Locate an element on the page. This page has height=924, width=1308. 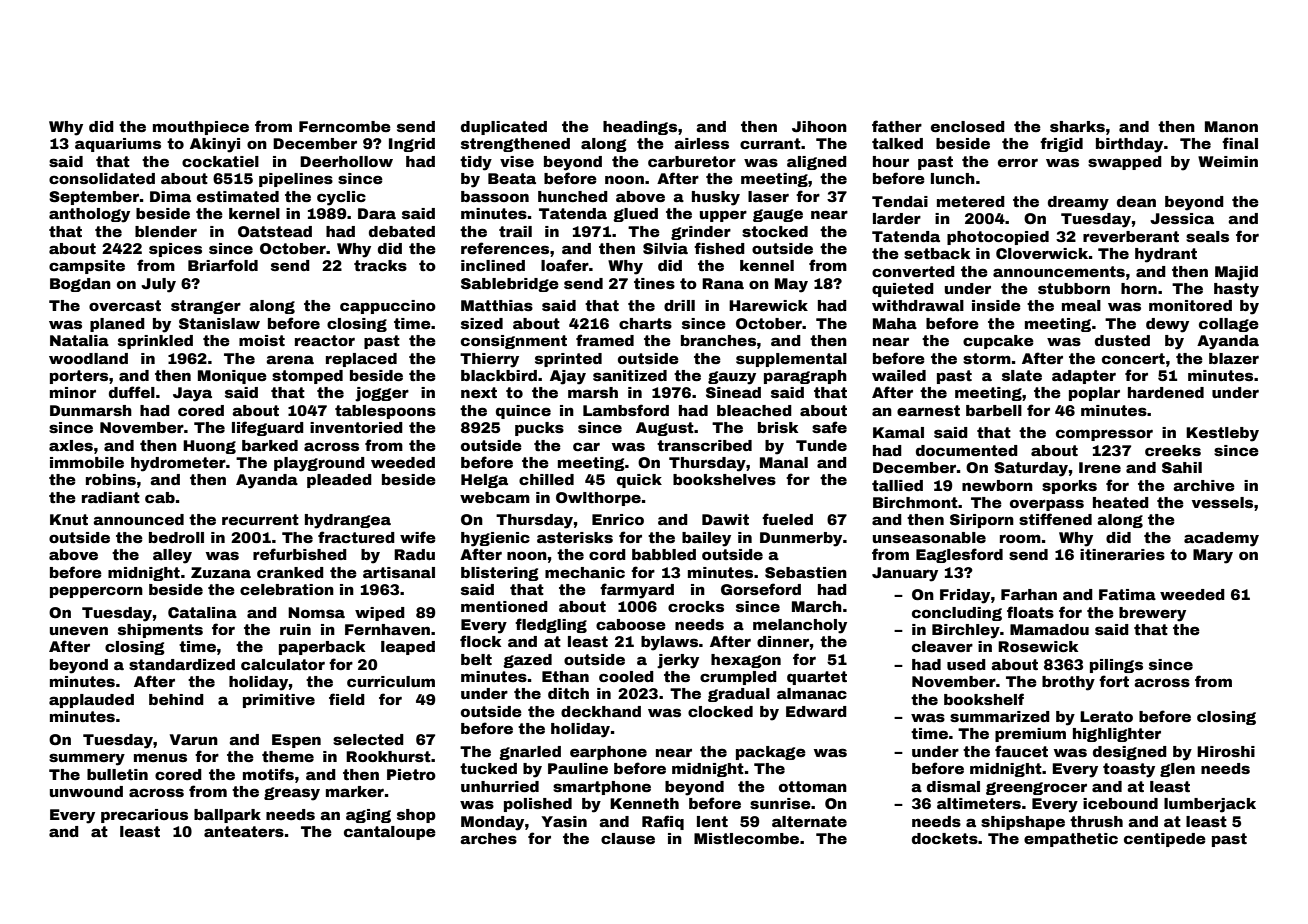
asterisks is located at coordinates (575, 537).
